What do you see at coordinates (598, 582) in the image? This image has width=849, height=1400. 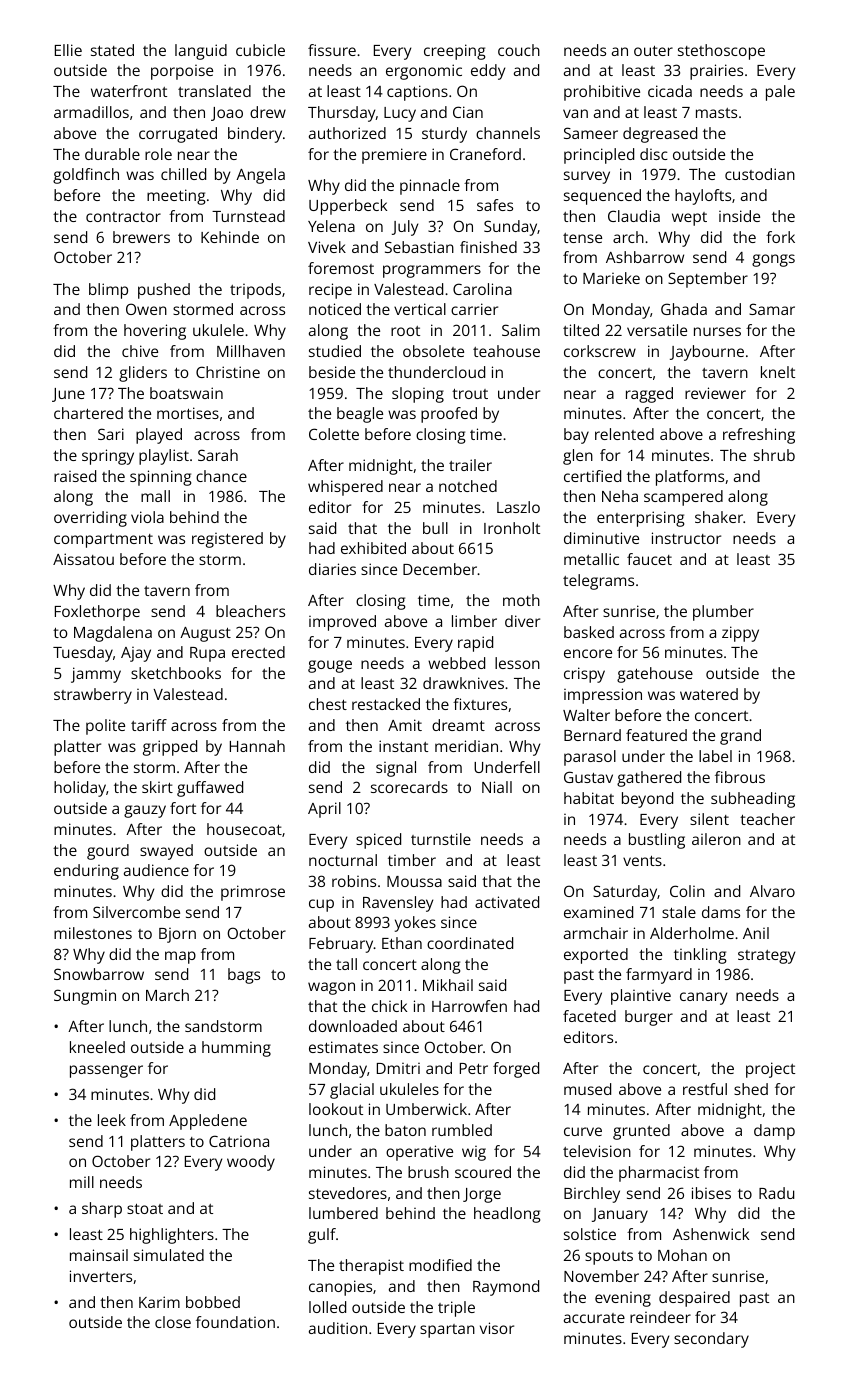 I see `telegrams` at bounding box center [598, 582].
